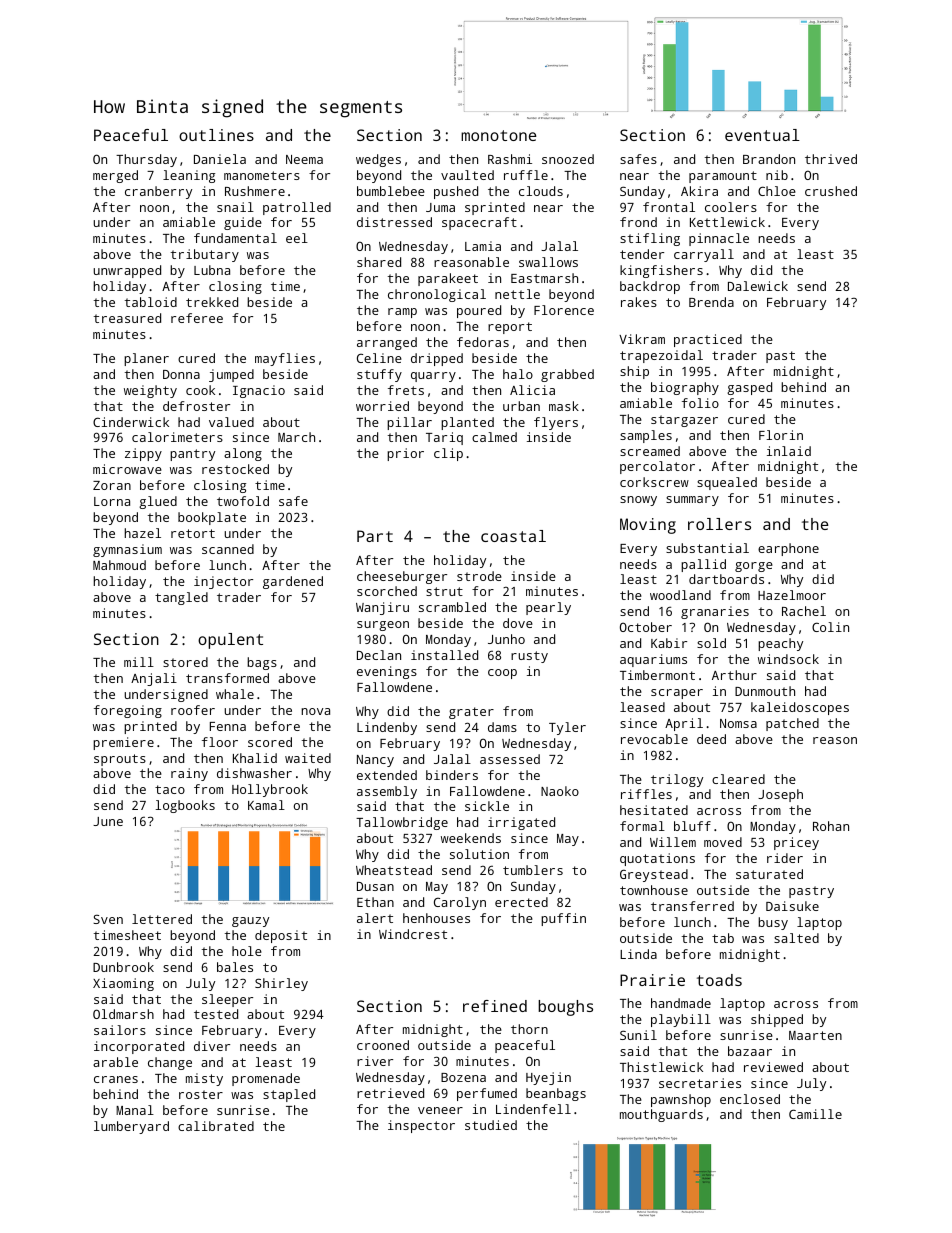  I want to click on stapled, so click(289, 1095).
